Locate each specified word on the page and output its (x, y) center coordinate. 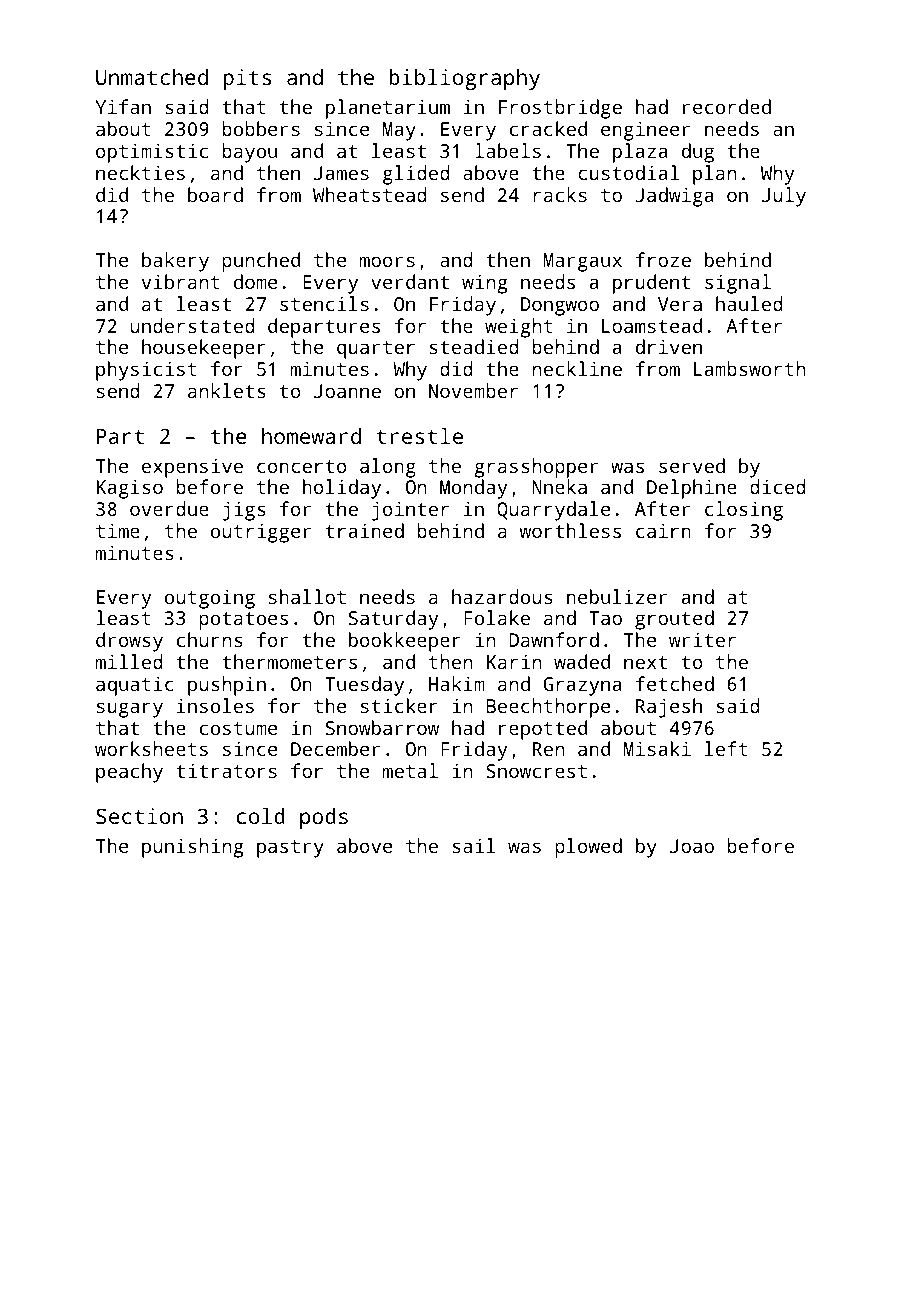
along (388, 468)
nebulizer (617, 596)
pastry (290, 849)
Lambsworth (749, 368)
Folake (497, 617)
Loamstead (652, 325)
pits (247, 79)
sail (473, 845)
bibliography (464, 79)
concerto (302, 466)
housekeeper (204, 349)
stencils (324, 303)
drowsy (129, 642)
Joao (692, 846)
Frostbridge (560, 109)
